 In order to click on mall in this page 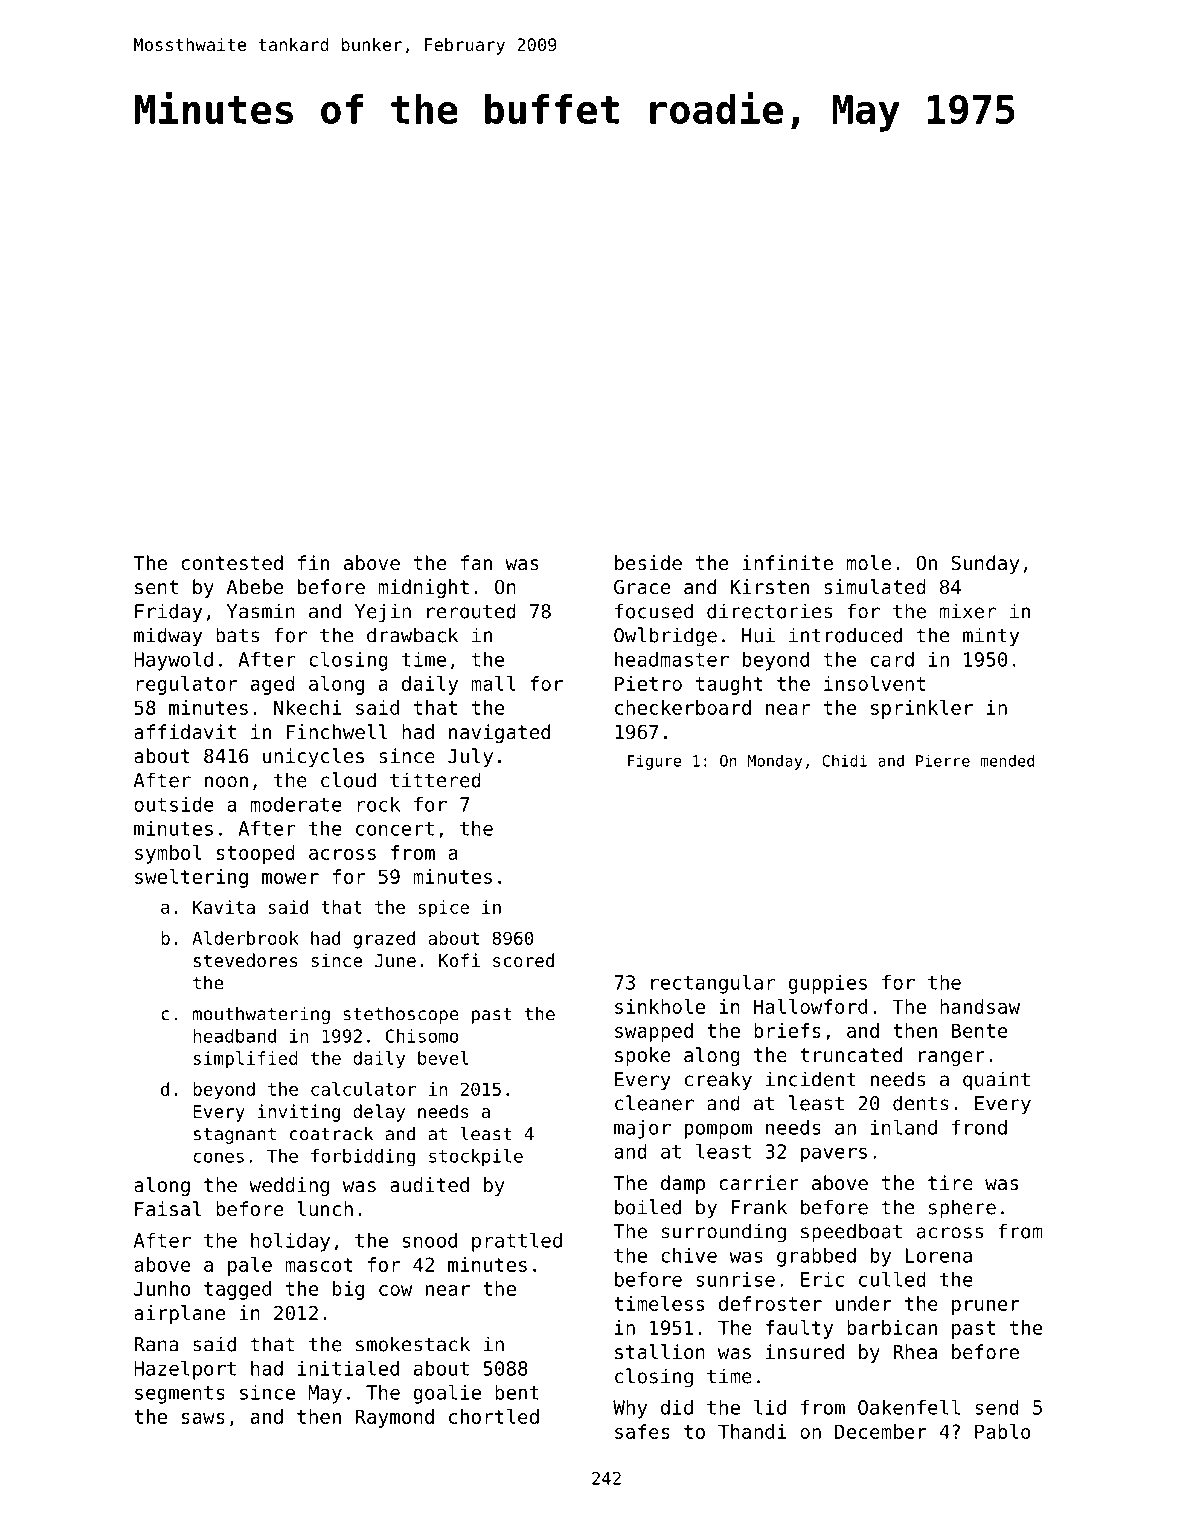, I will do `click(493, 683)`.
